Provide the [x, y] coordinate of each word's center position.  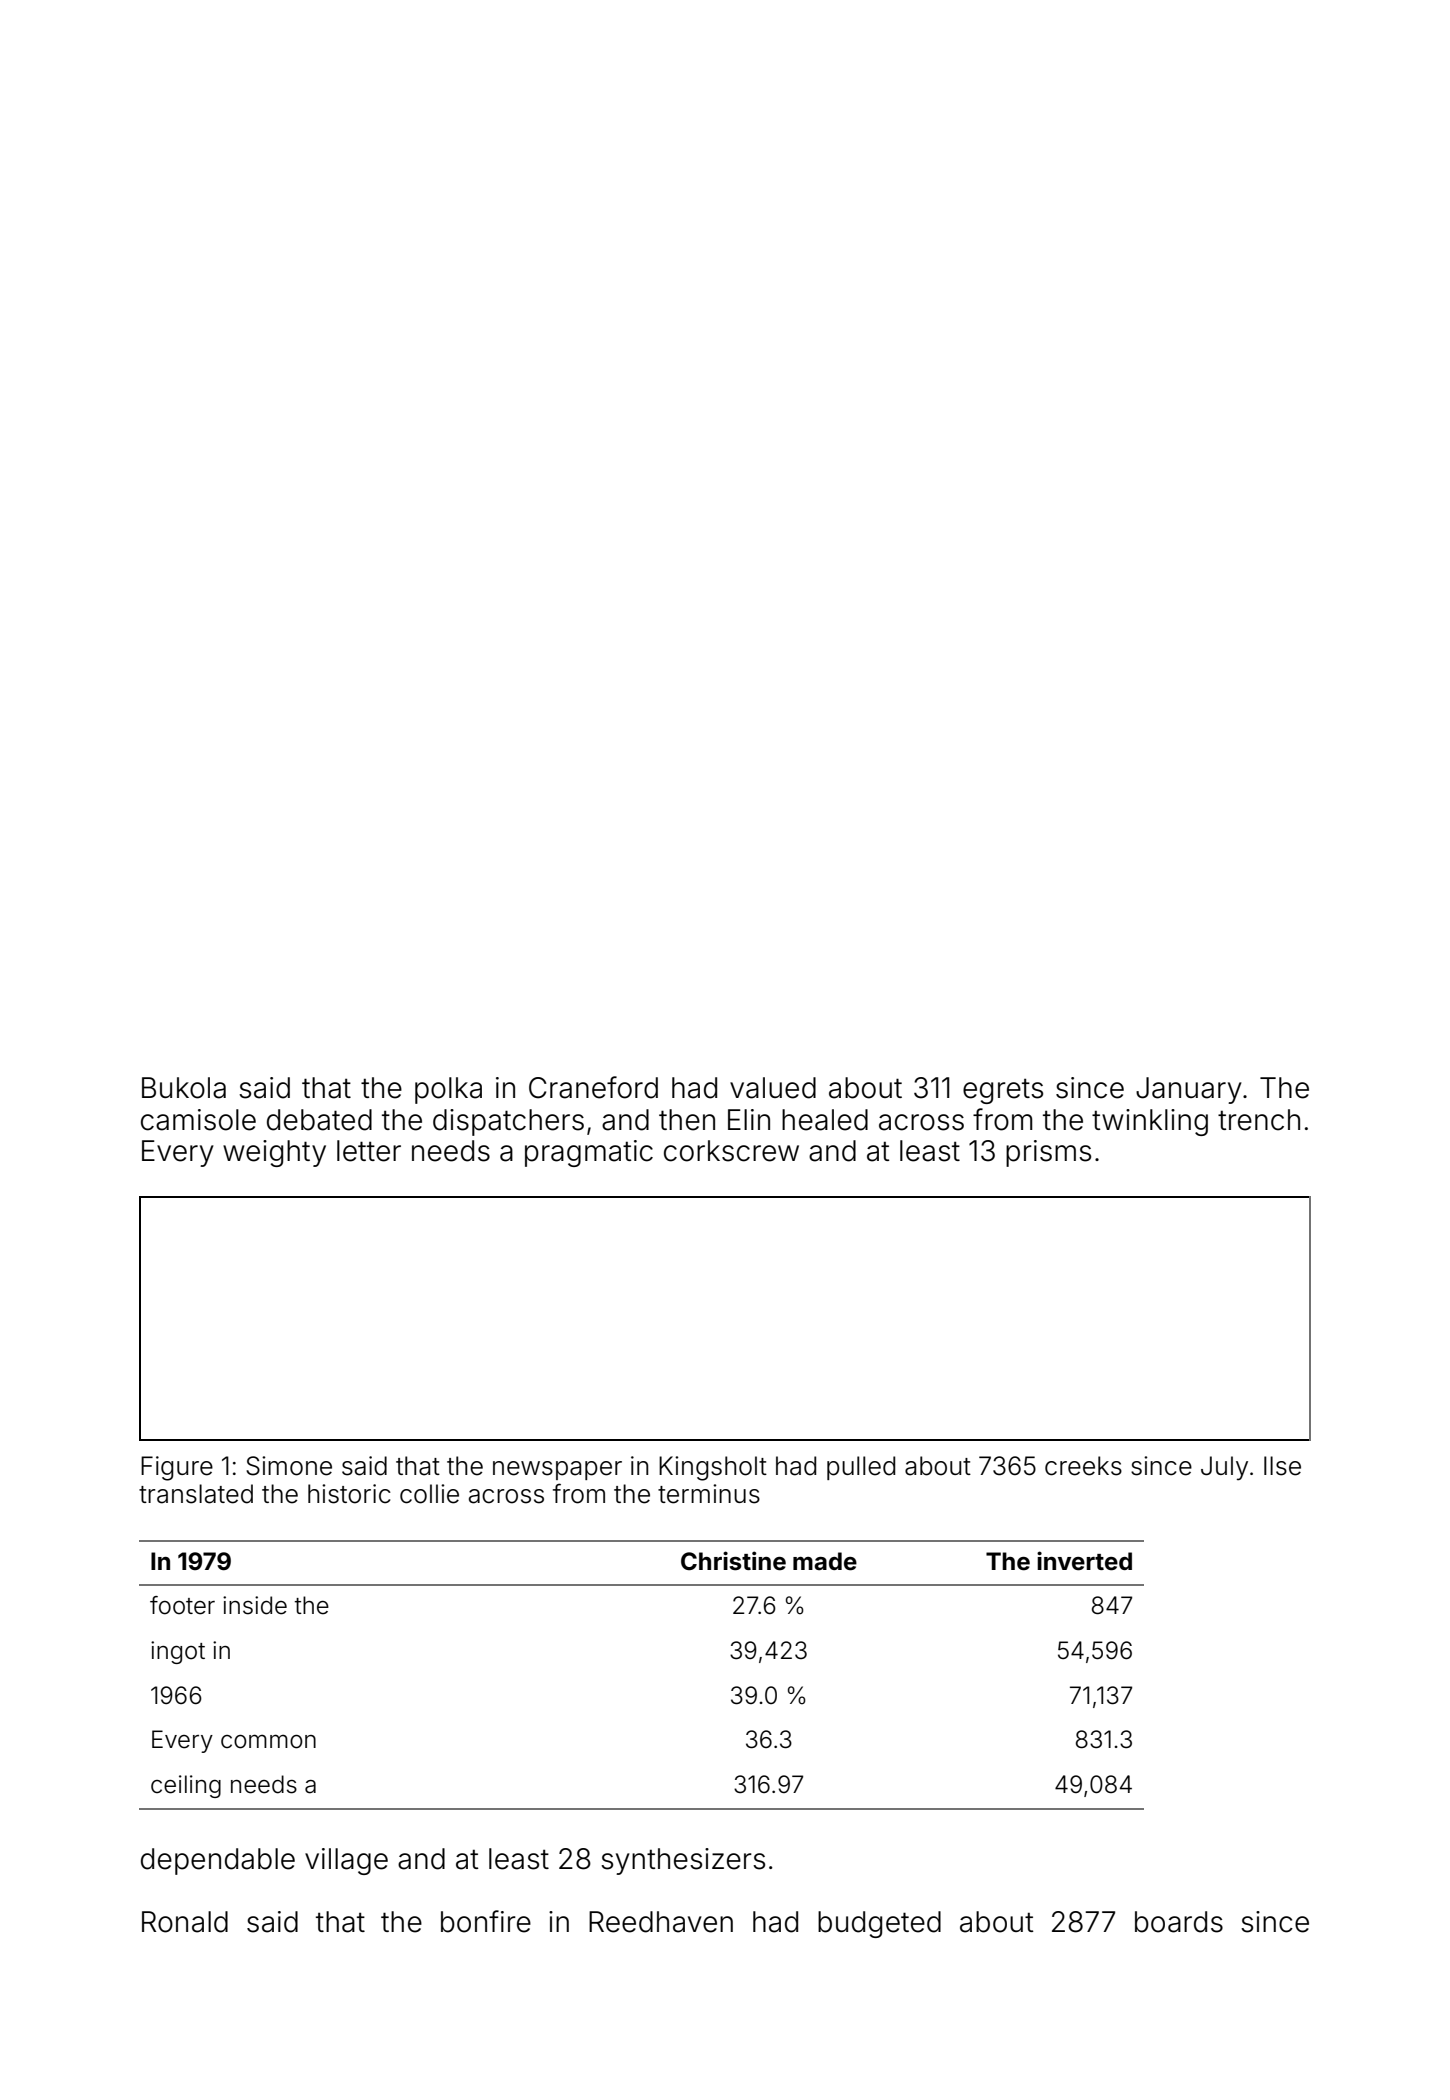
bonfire [486, 1921]
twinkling [1150, 1122]
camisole [198, 1120]
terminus [709, 1494]
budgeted [879, 1924]
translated [196, 1494]
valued [773, 1088]
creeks [1083, 1466]
